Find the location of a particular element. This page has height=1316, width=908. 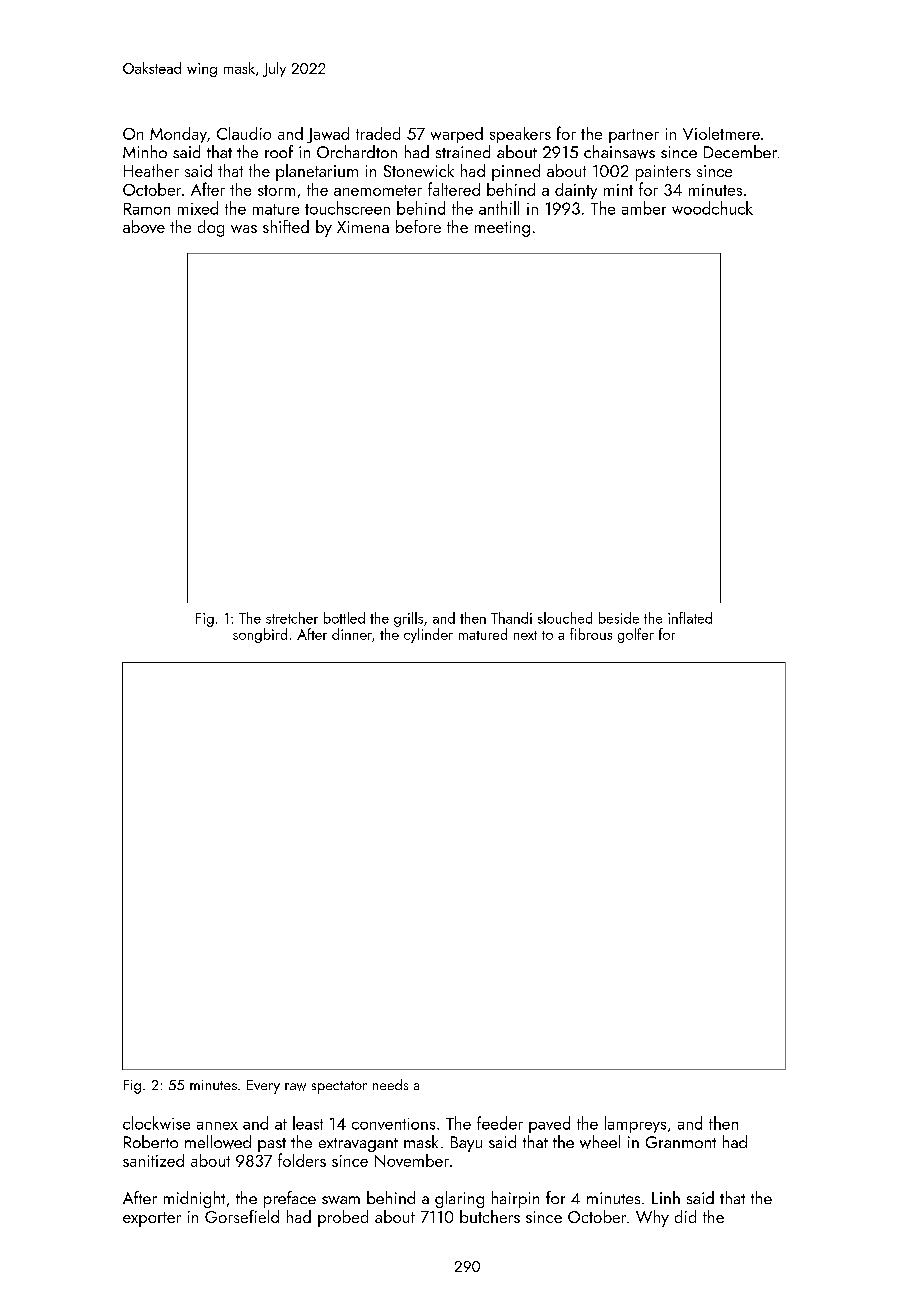

needs is located at coordinates (390, 1084).
